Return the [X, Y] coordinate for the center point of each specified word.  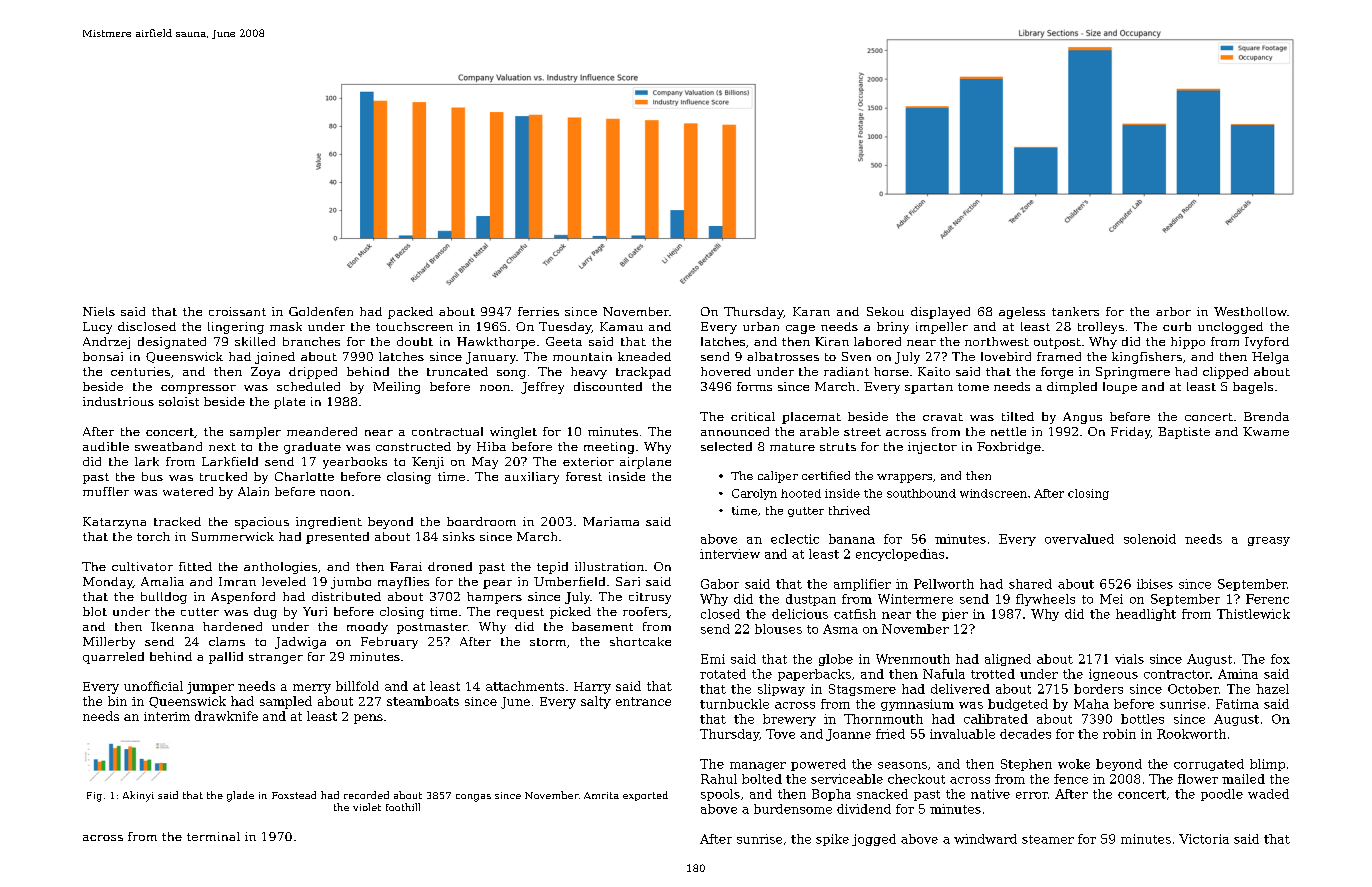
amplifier [862, 585]
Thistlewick [1253, 614]
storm [548, 642]
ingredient [329, 523]
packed [410, 313]
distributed [346, 596]
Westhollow [1250, 311]
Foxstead [294, 795]
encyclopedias [900, 555]
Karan [811, 311]
